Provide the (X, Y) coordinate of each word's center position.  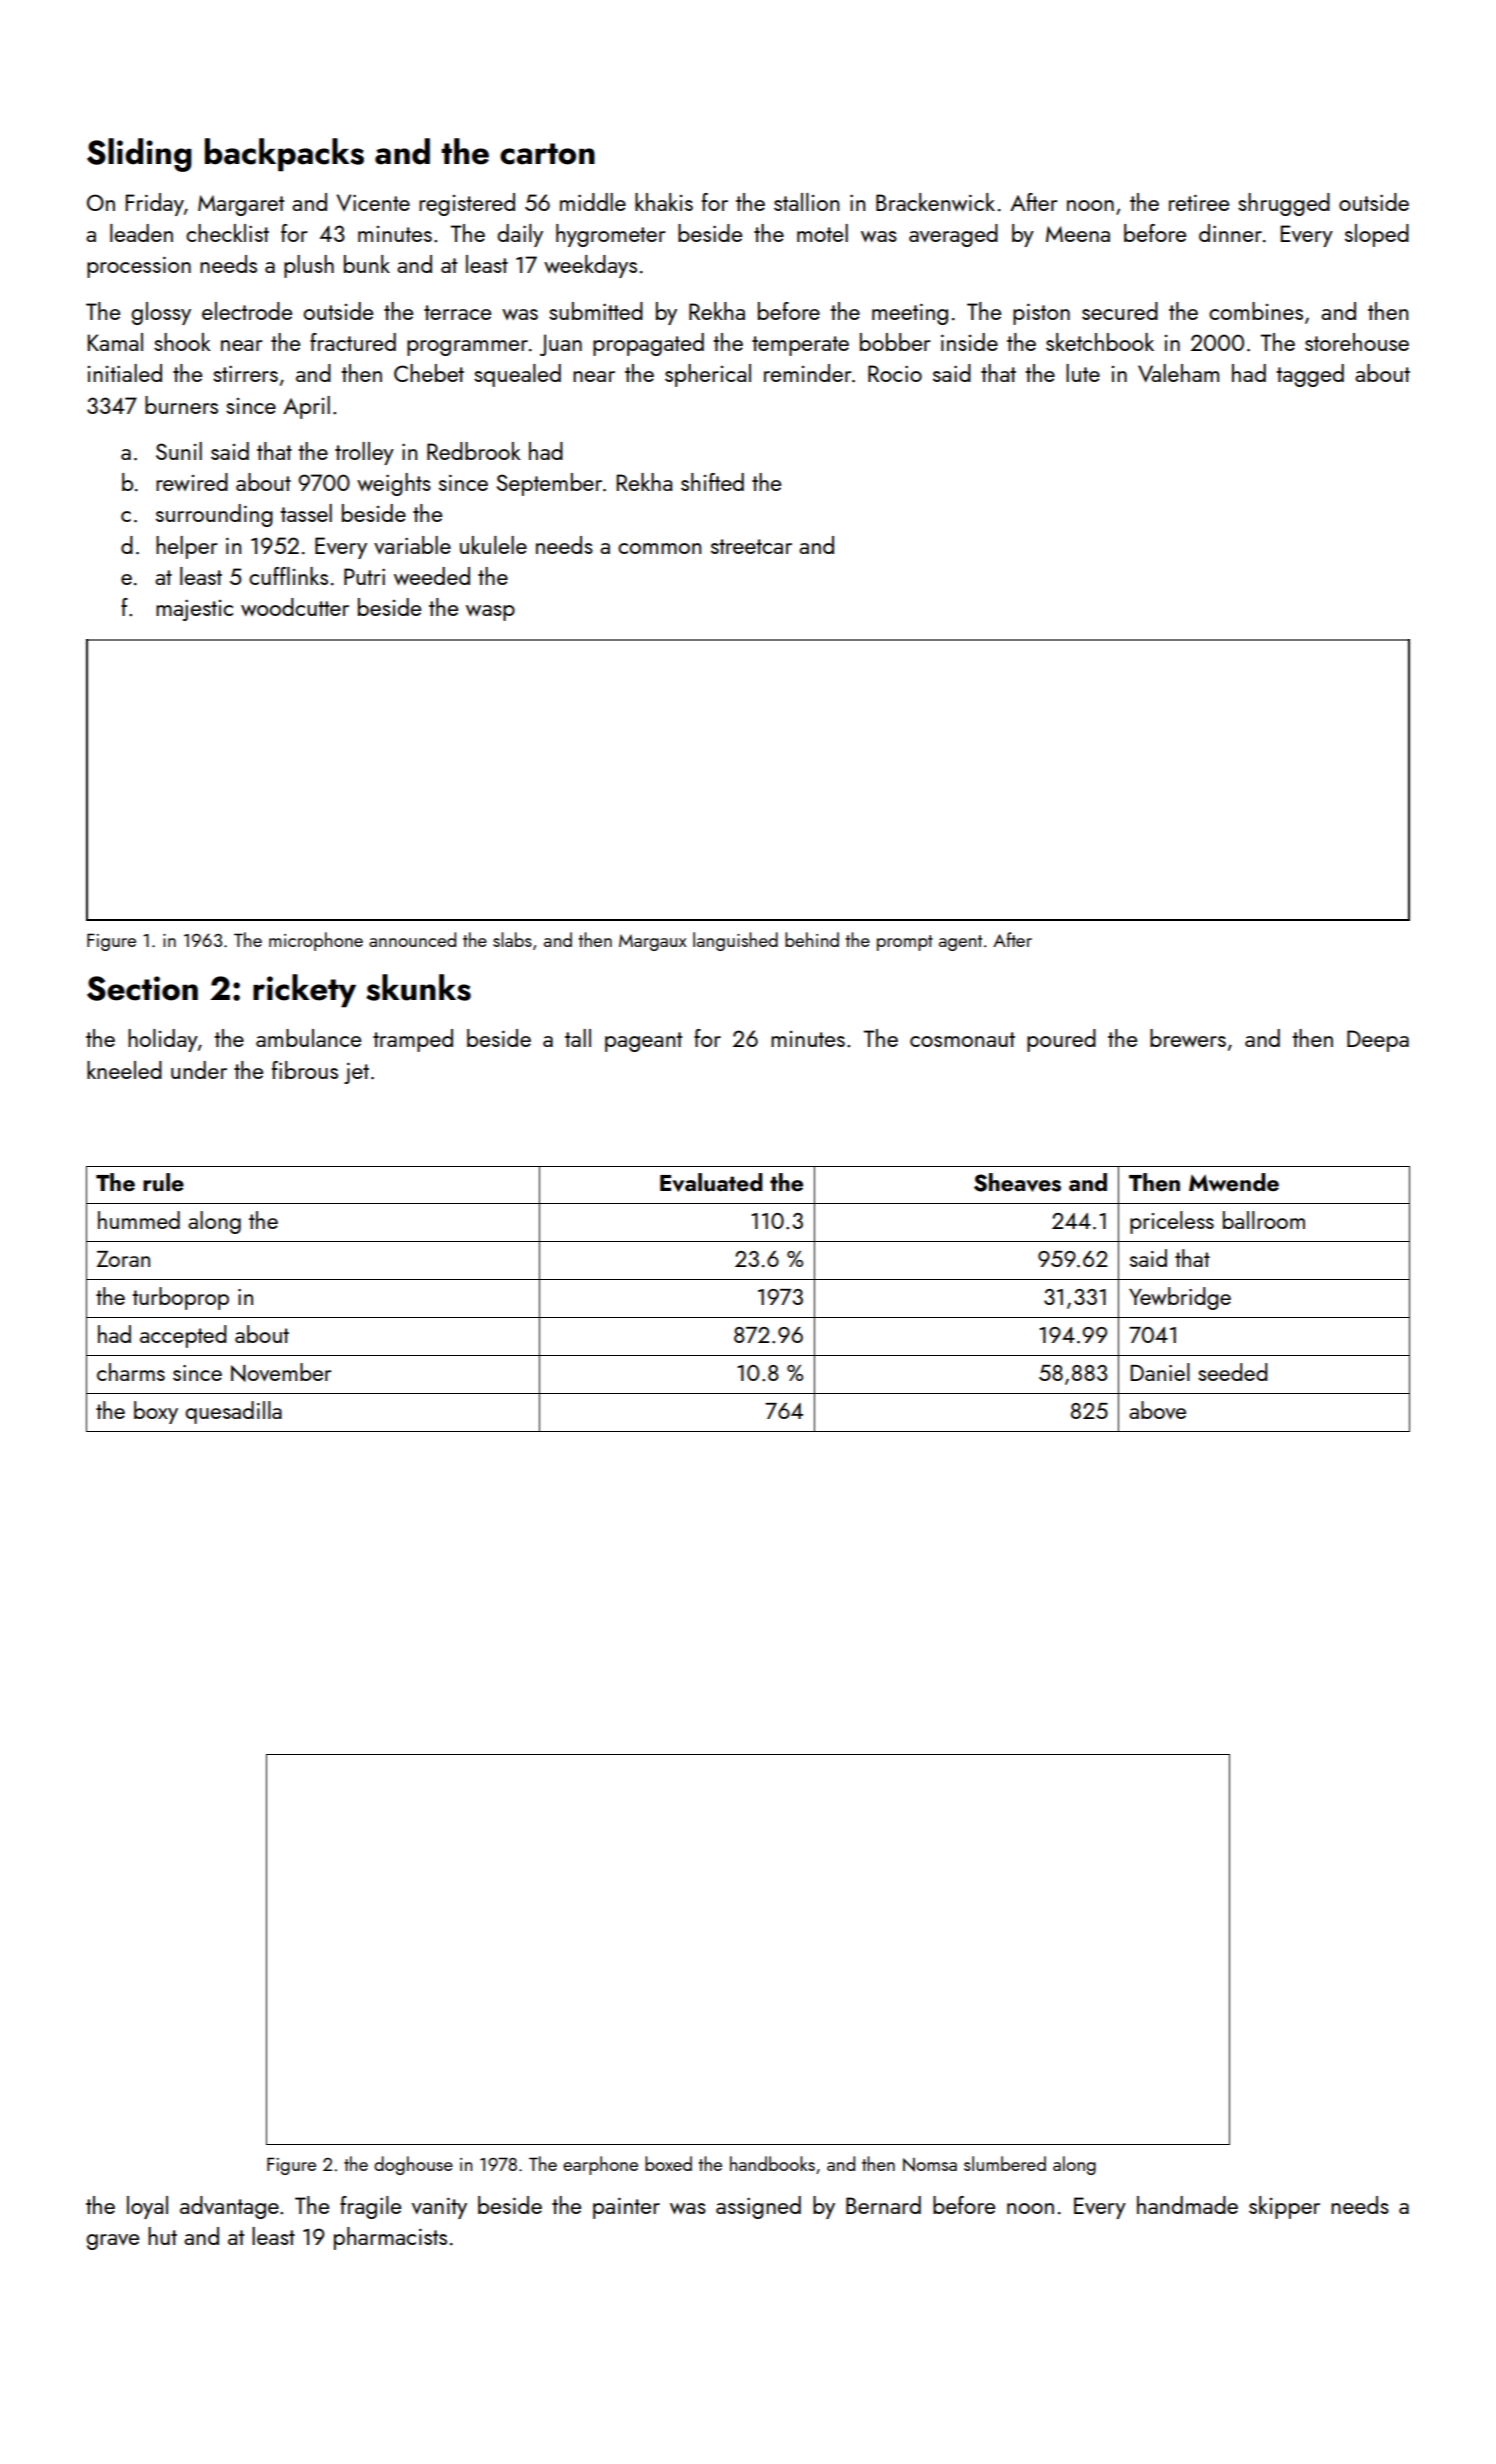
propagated (648, 344)
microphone (316, 941)
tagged (1310, 375)
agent (960, 943)
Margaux (653, 942)
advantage (229, 2207)
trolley (364, 453)
